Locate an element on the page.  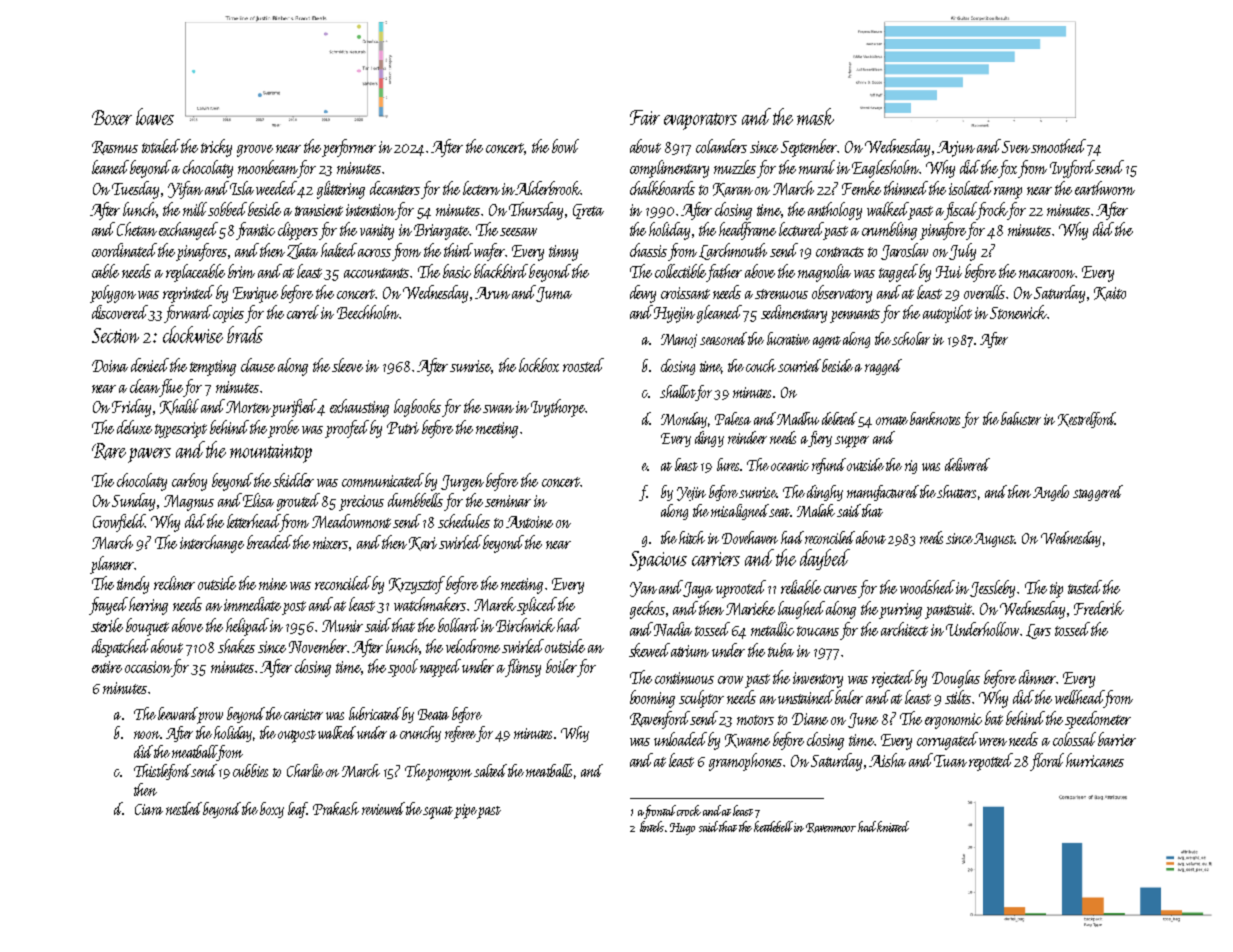
shakes is located at coordinates (236, 646).
